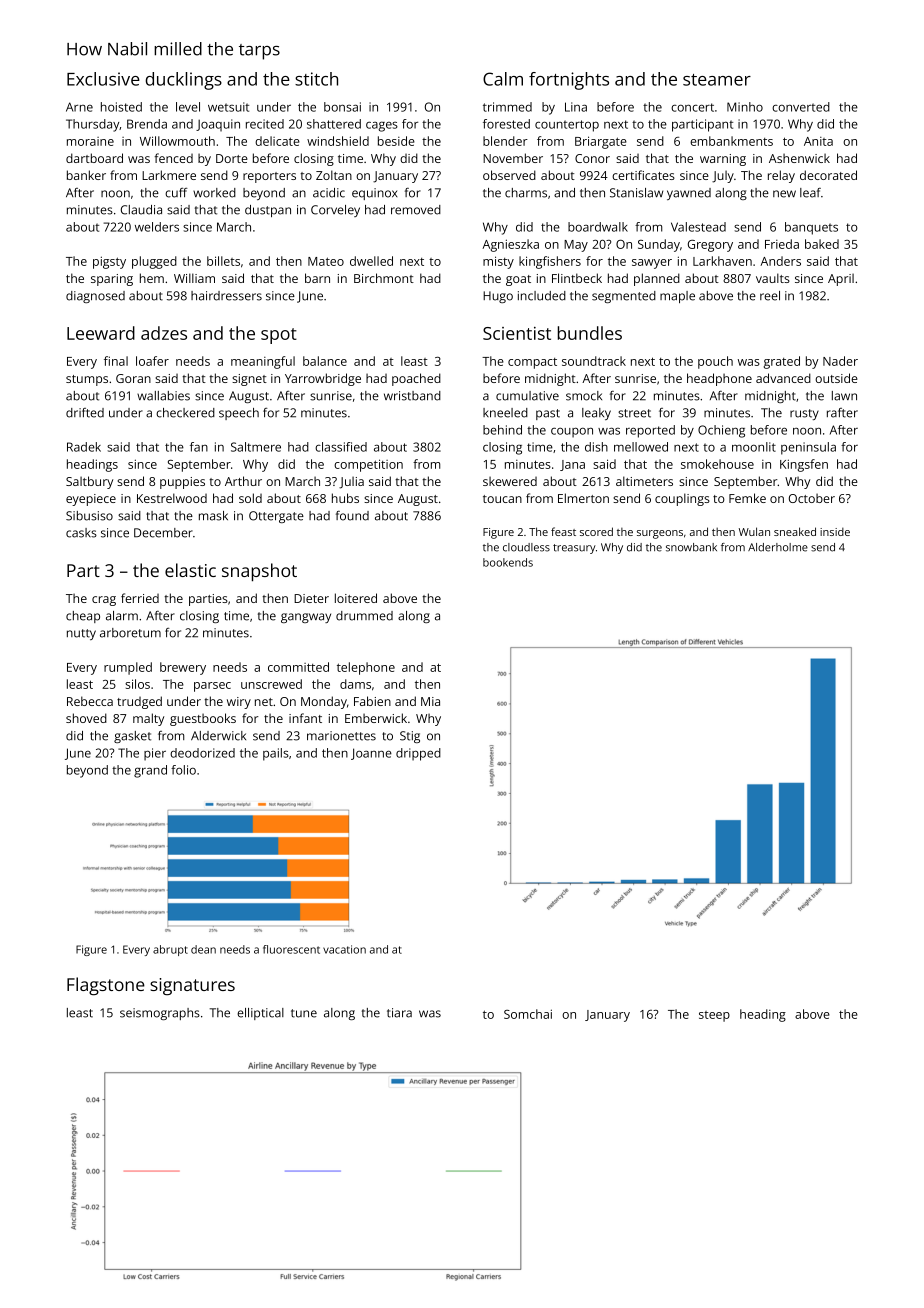 Image resolution: width=924 pixels, height=1308 pixels. Describe the element at coordinates (634, 413) in the screenshot. I see `street` at that location.
